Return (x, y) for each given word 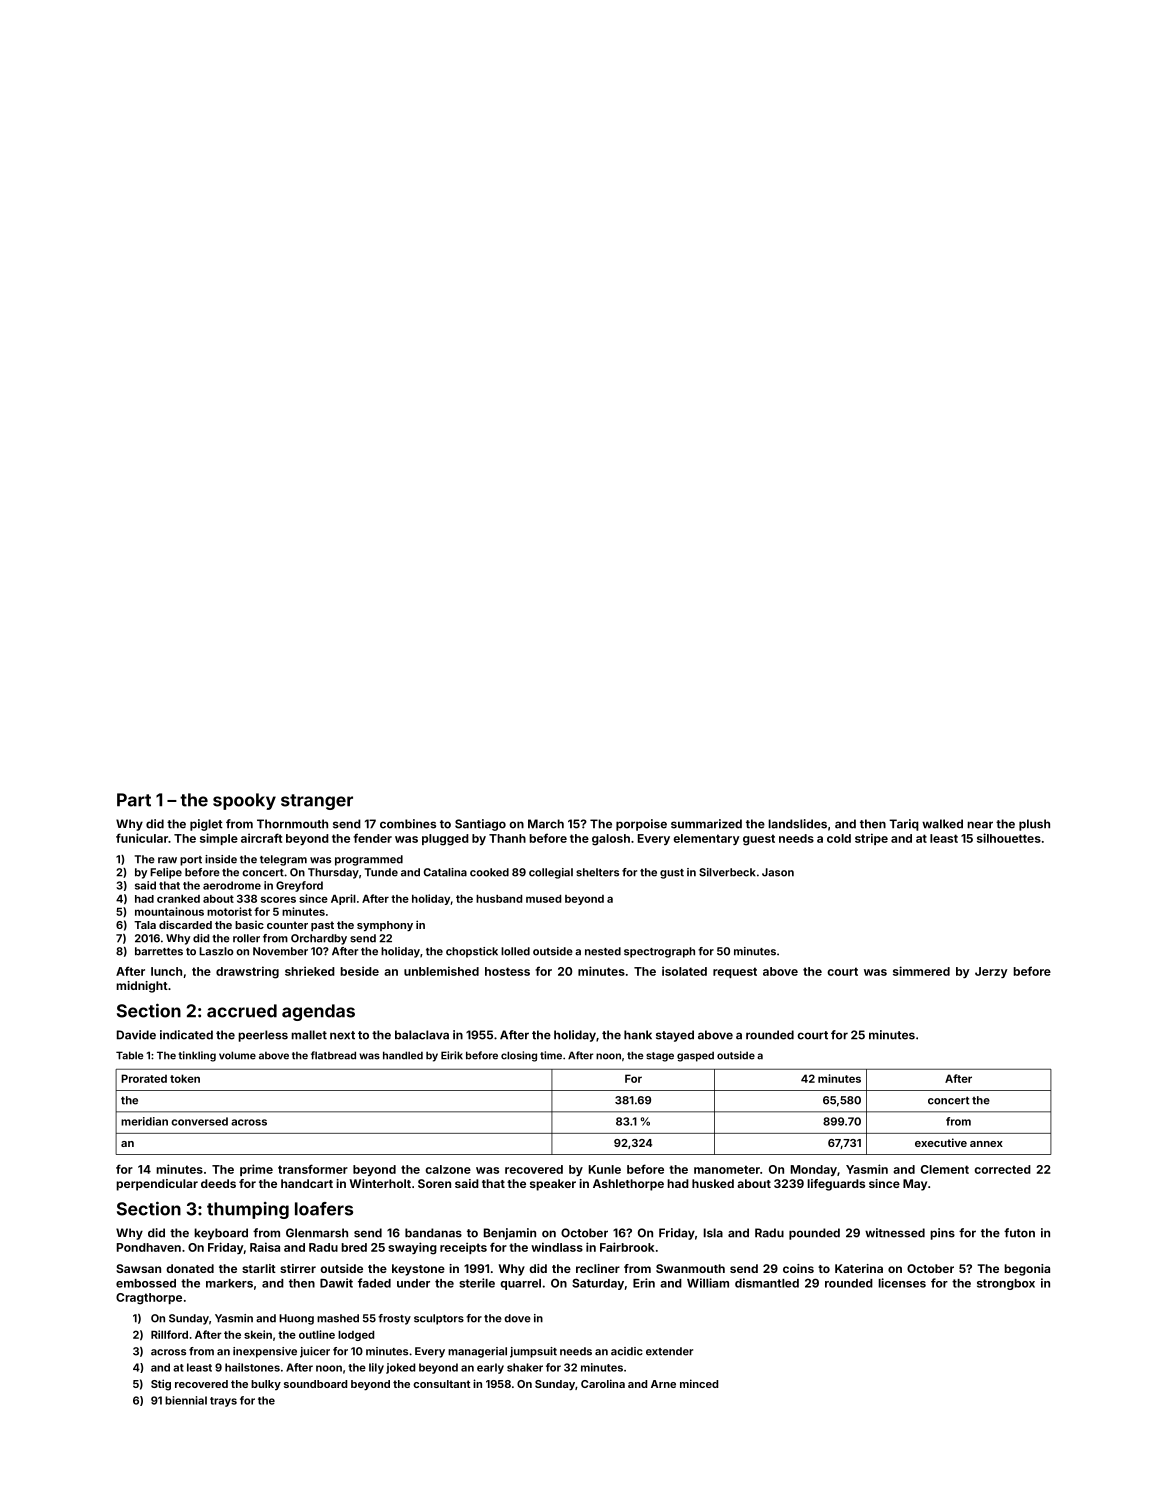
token (185, 1078)
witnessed (895, 1233)
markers (229, 1283)
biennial (186, 1400)
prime (256, 1170)
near (980, 825)
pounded (814, 1234)
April (343, 899)
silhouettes (1009, 838)
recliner (598, 1268)
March (546, 824)
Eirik (452, 1055)
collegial (551, 873)
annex (986, 1144)
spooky (244, 801)
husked (713, 1183)
